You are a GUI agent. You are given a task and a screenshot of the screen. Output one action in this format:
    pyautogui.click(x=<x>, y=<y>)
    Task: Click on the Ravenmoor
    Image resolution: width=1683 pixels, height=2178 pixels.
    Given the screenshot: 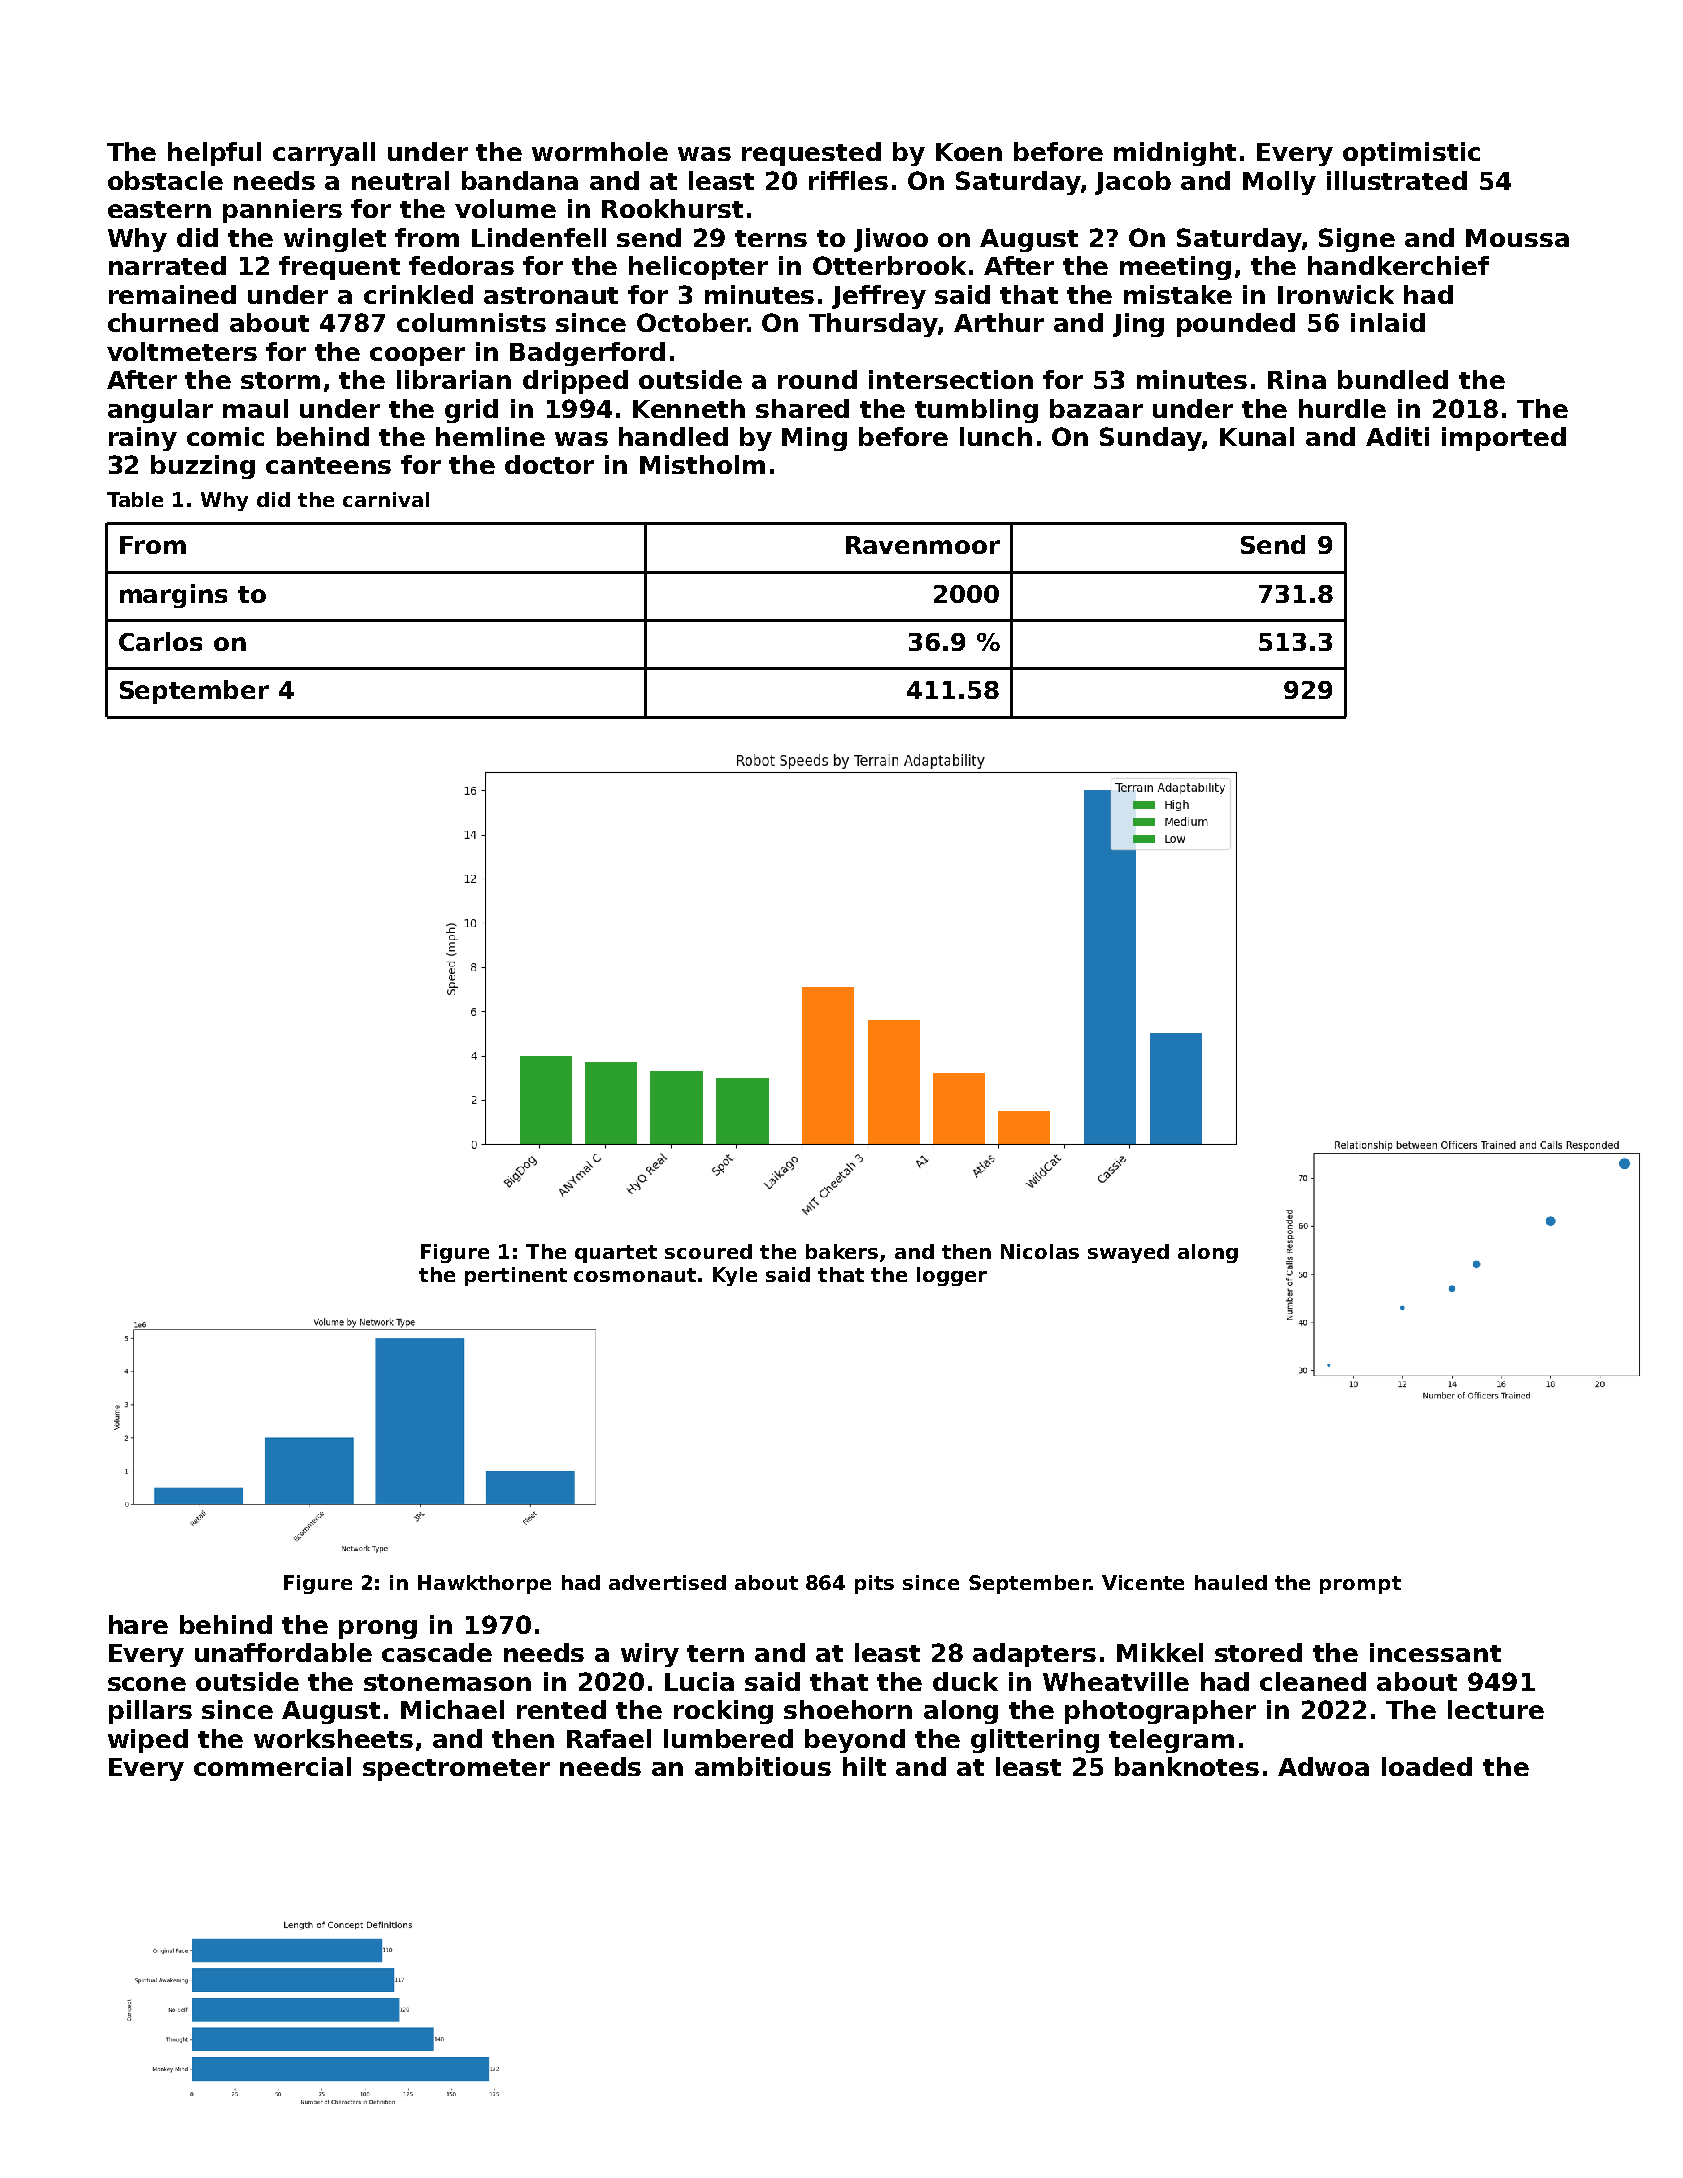 What is the action you would take?
    pyautogui.click(x=923, y=545)
